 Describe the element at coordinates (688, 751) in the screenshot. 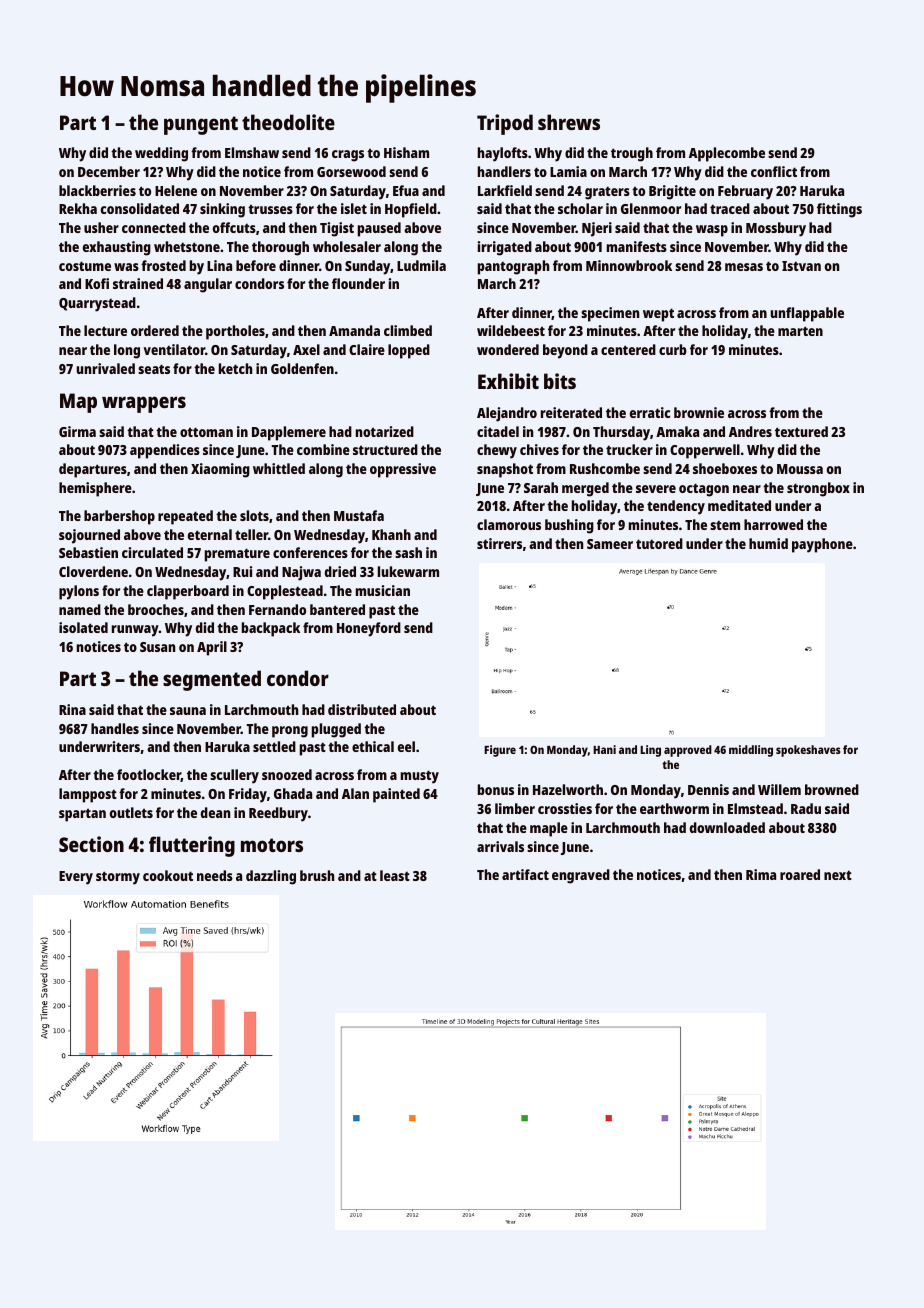

I see `approved` at that location.
